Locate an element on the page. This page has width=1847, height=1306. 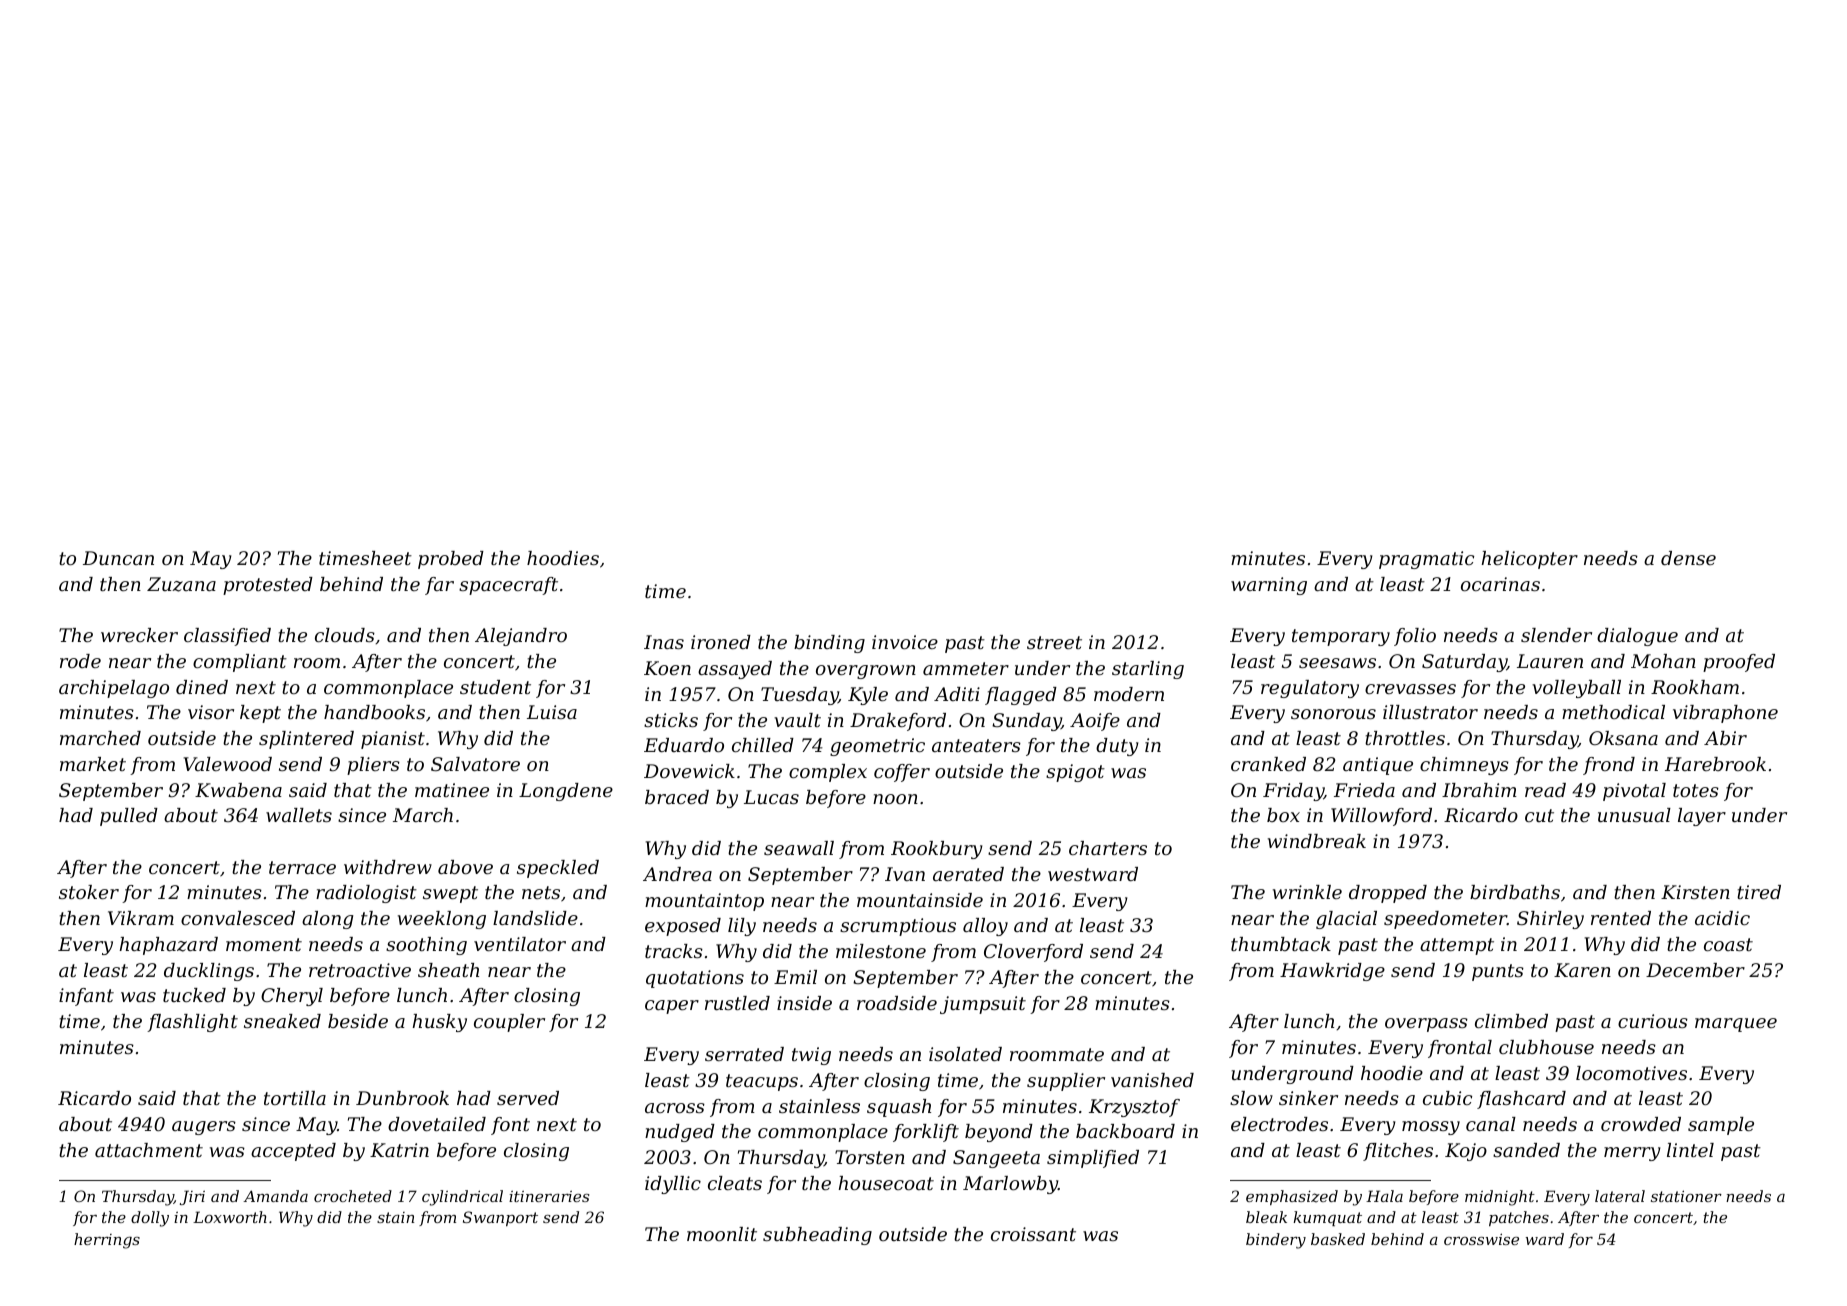
squash is located at coordinates (899, 1108).
